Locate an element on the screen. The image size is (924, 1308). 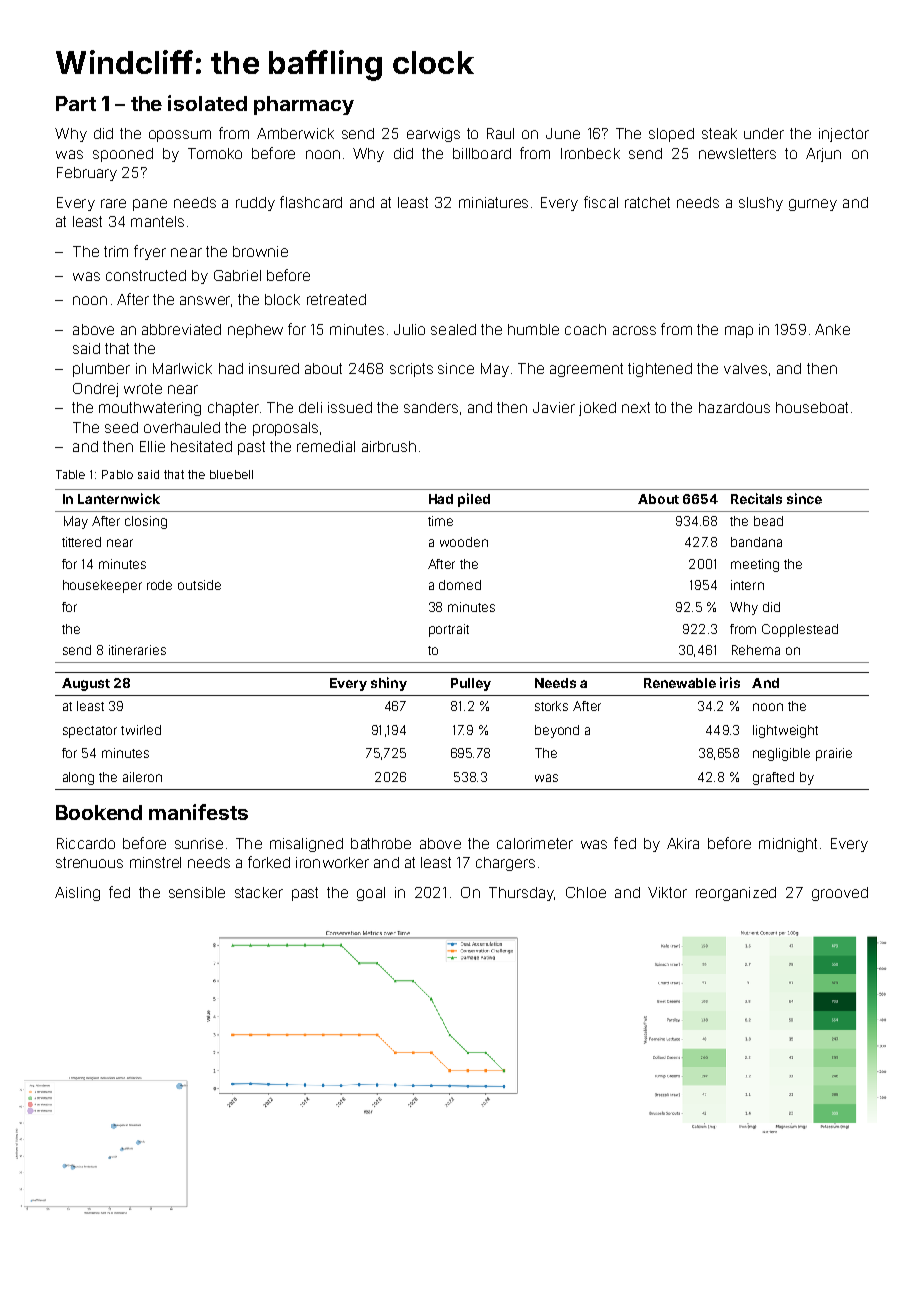
constructed is located at coordinates (146, 275).
